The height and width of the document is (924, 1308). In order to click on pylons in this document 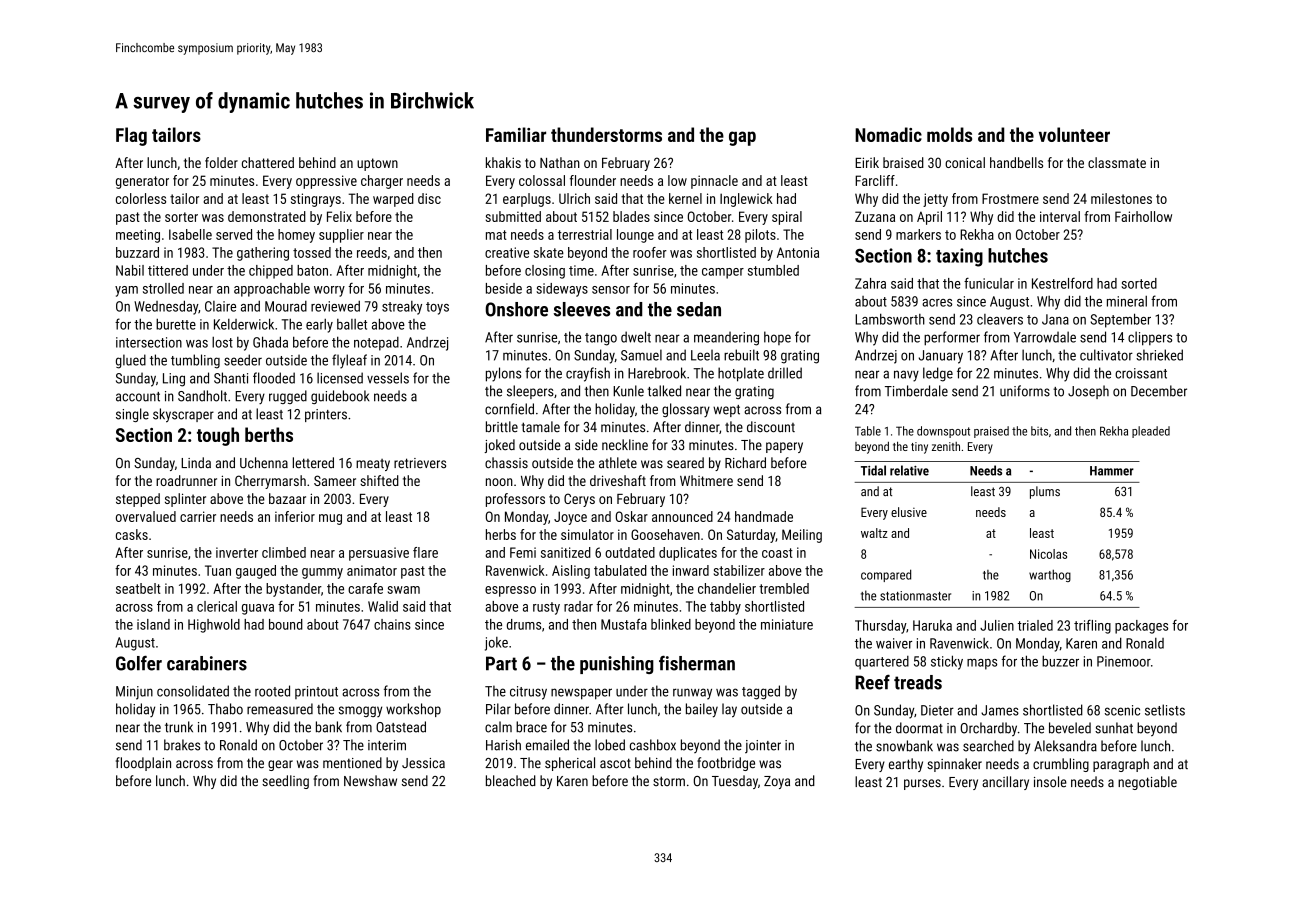, I will do `click(503, 374)`.
